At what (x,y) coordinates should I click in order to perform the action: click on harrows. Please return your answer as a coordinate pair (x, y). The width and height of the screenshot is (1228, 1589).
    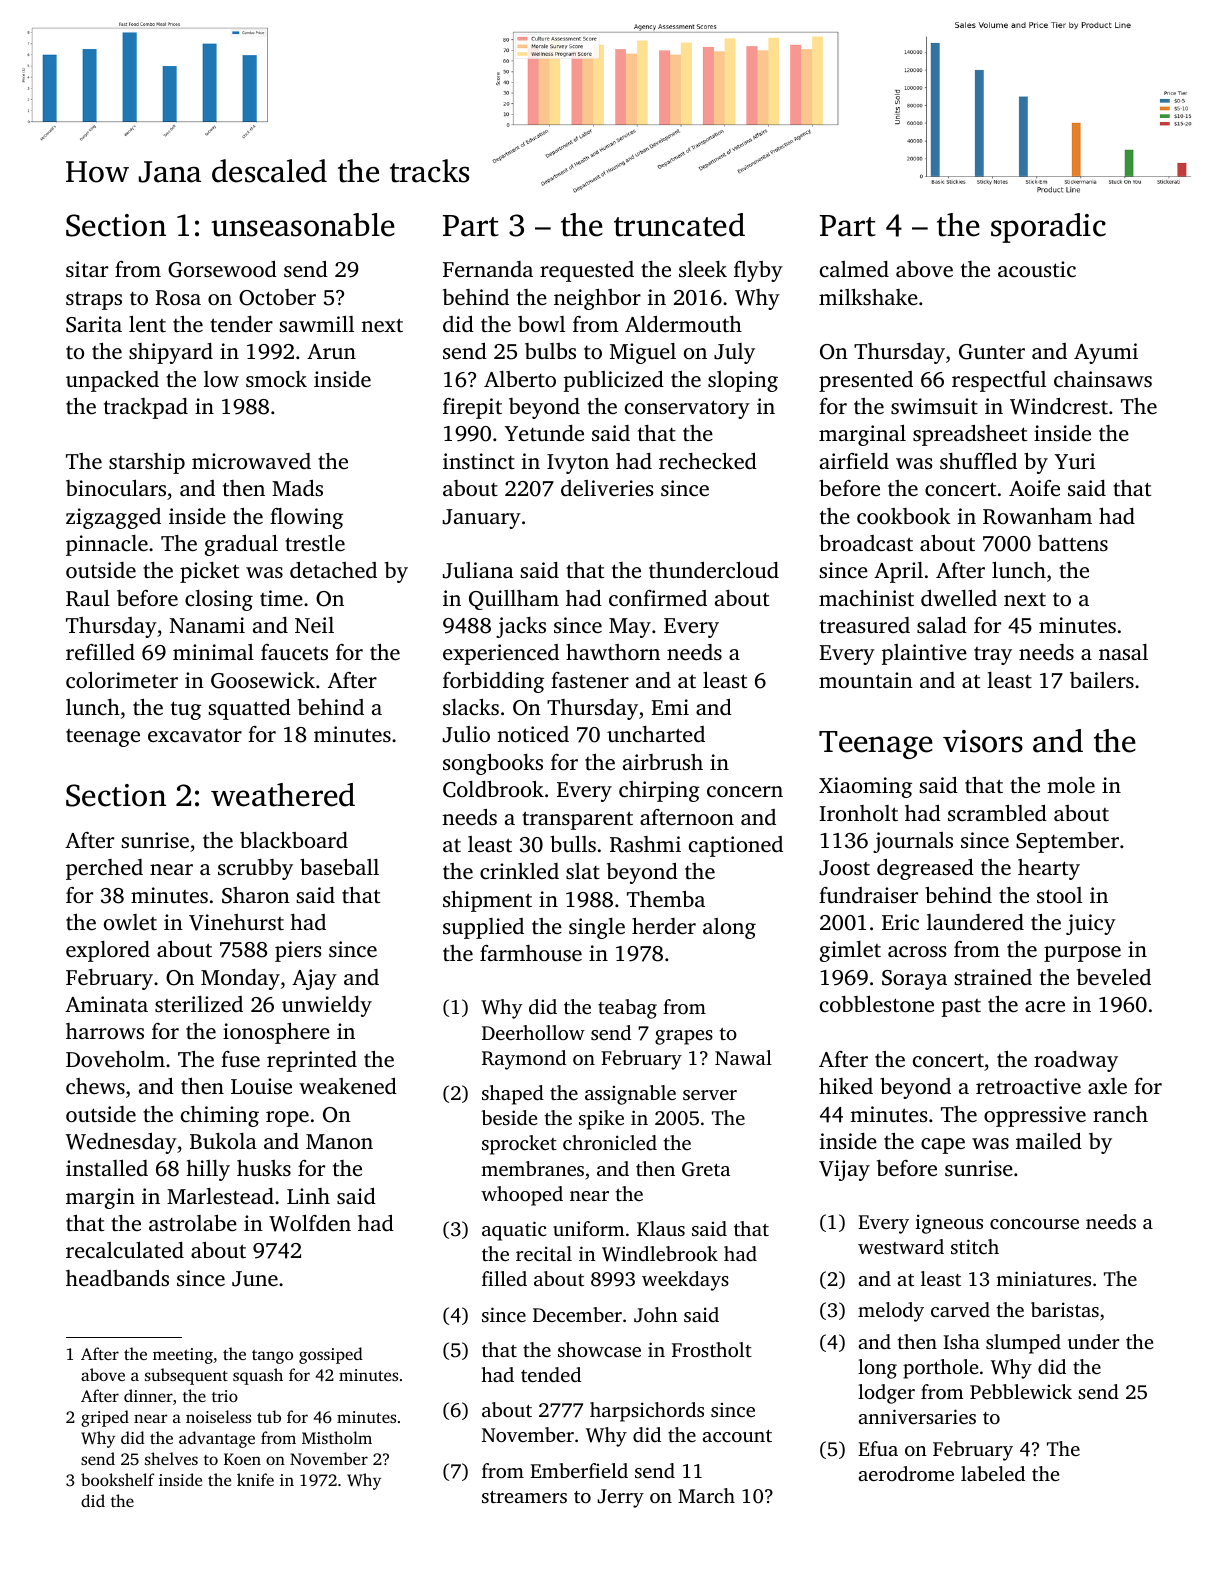
    Looking at the image, I should click on (105, 1031).
